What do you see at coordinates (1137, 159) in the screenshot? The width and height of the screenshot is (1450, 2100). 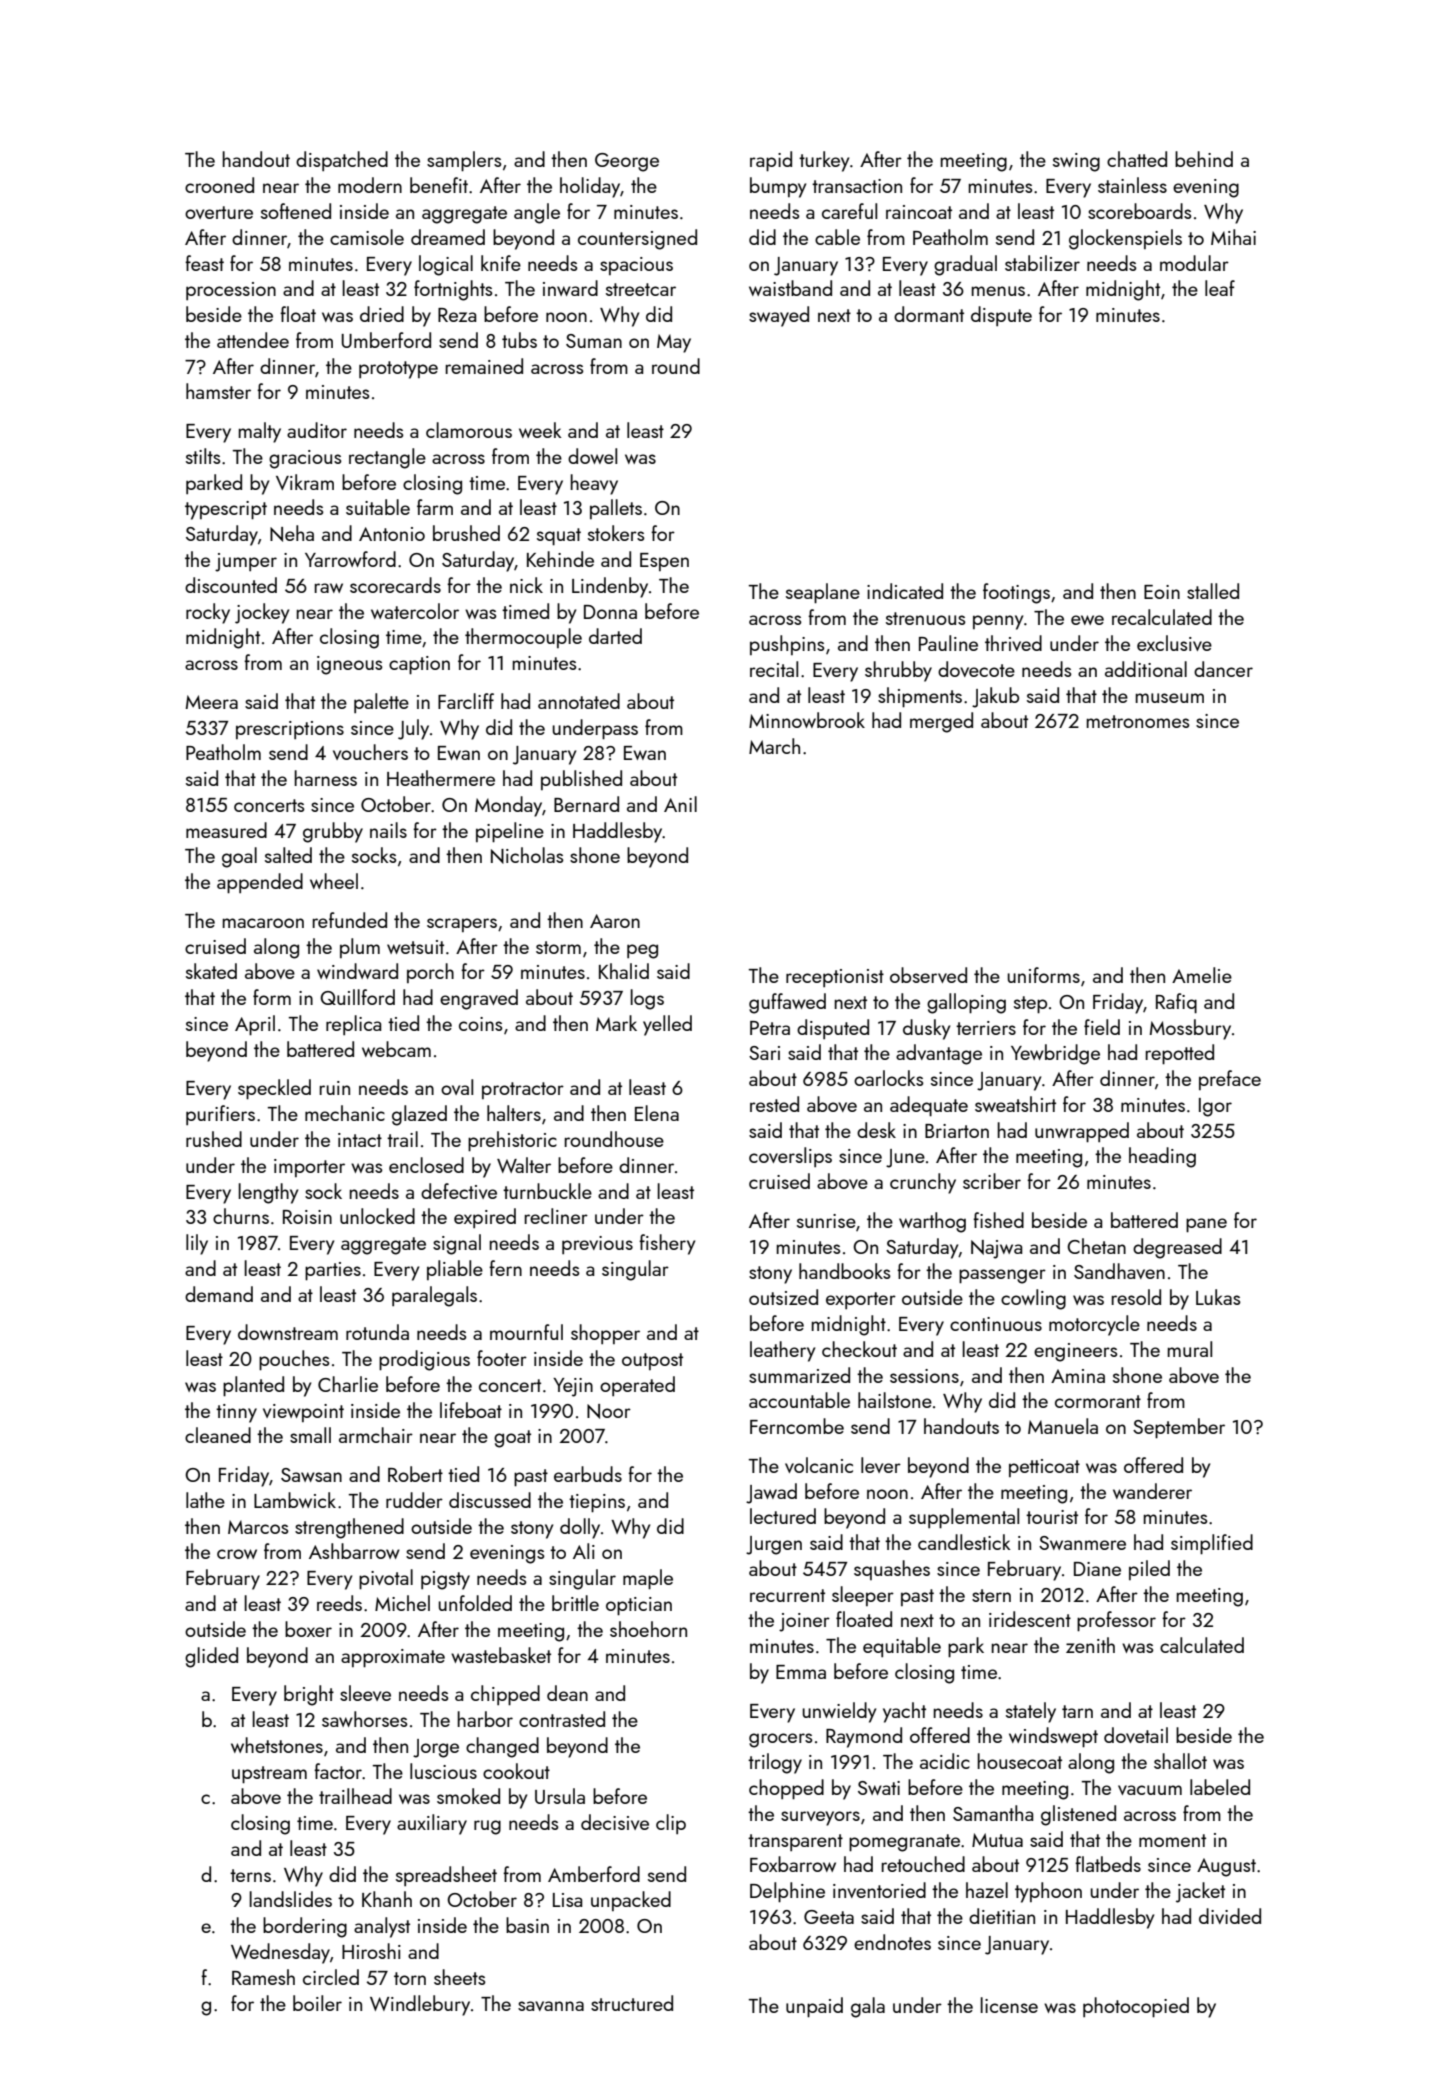 I see `chatted` at bounding box center [1137, 159].
